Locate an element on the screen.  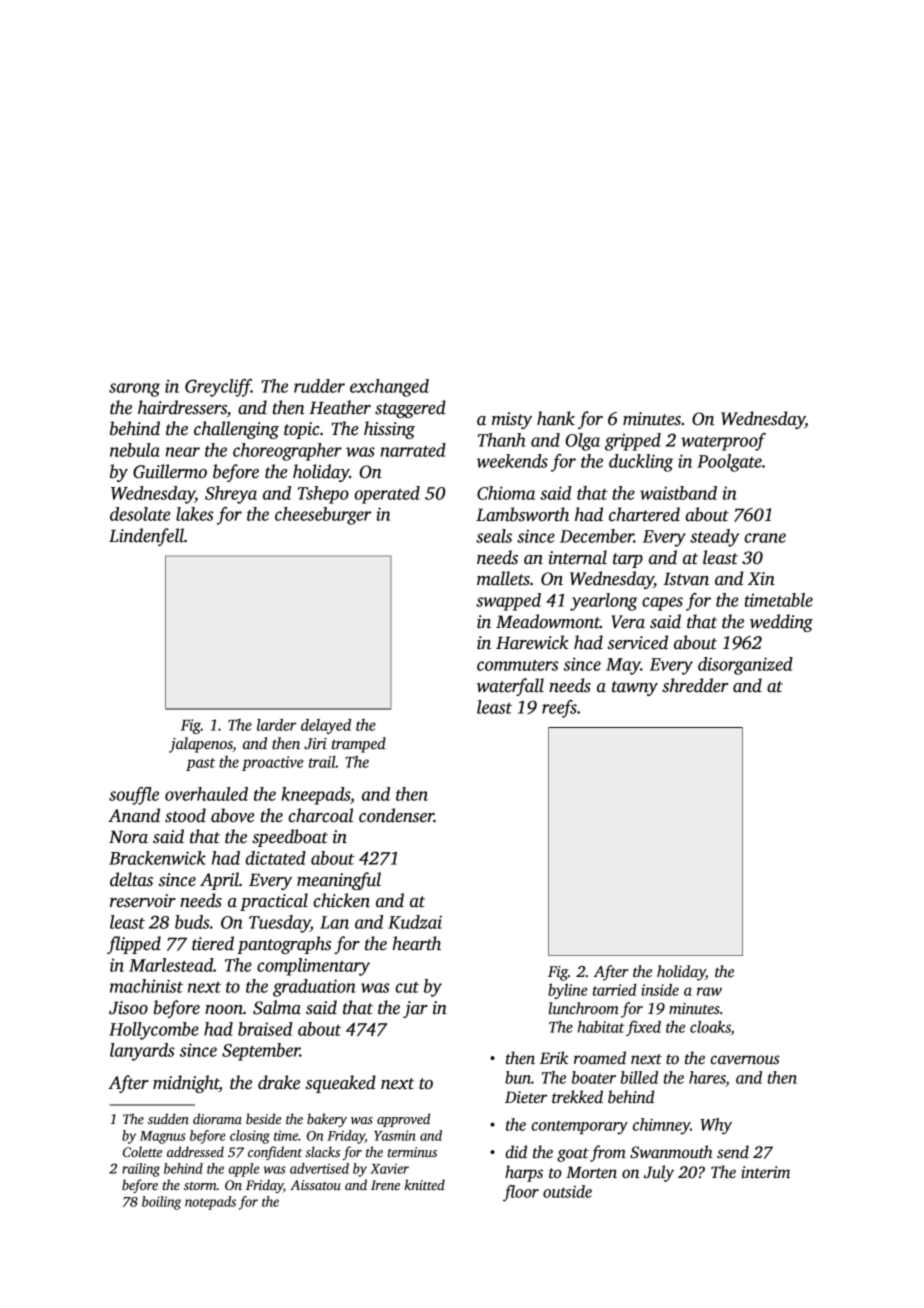
inside is located at coordinates (660, 989).
